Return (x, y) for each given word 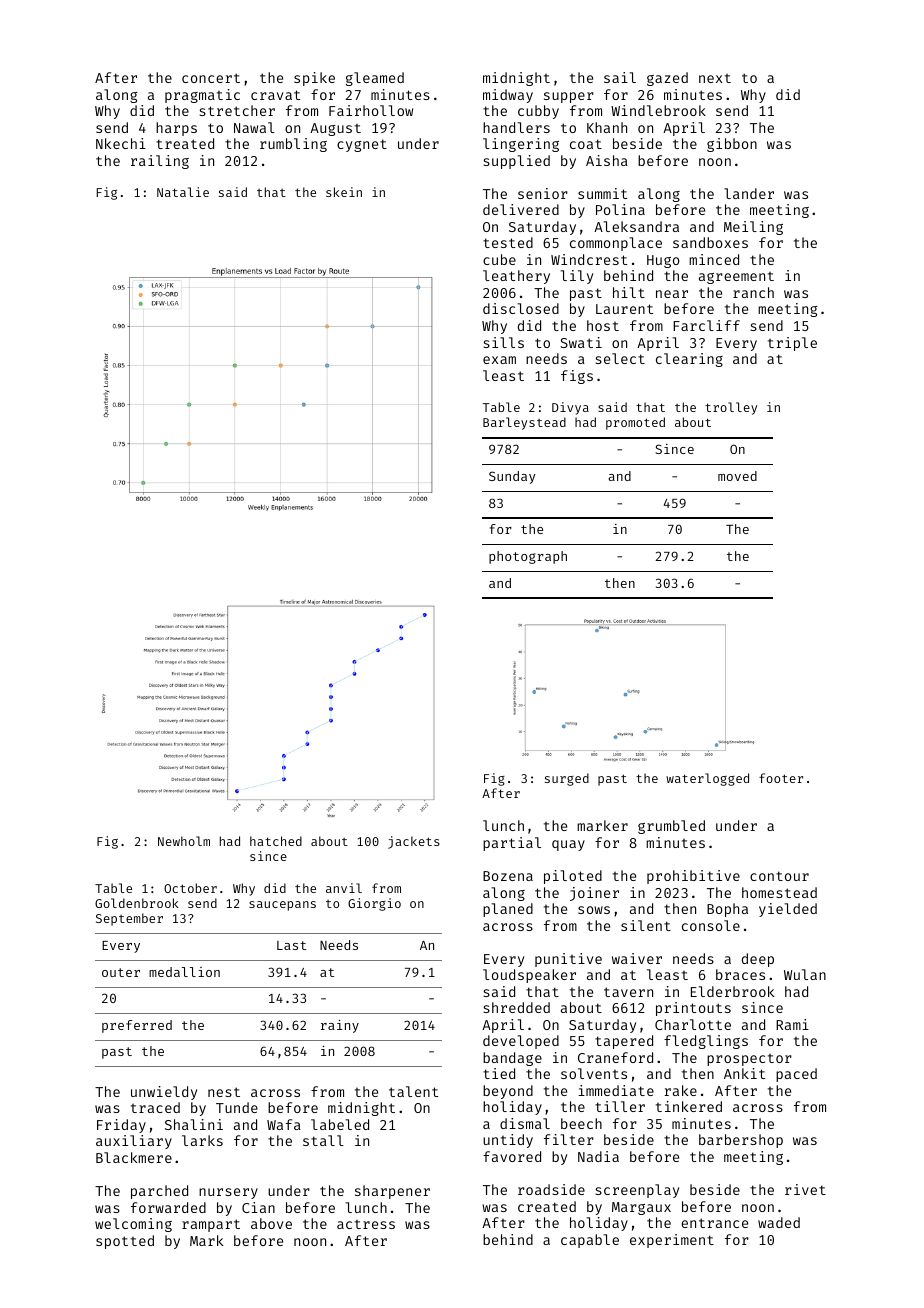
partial (512, 844)
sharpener (392, 1192)
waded (779, 1222)
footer (781, 778)
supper (569, 97)
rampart (211, 1225)
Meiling (753, 228)
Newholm (184, 841)
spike (314, 79)
